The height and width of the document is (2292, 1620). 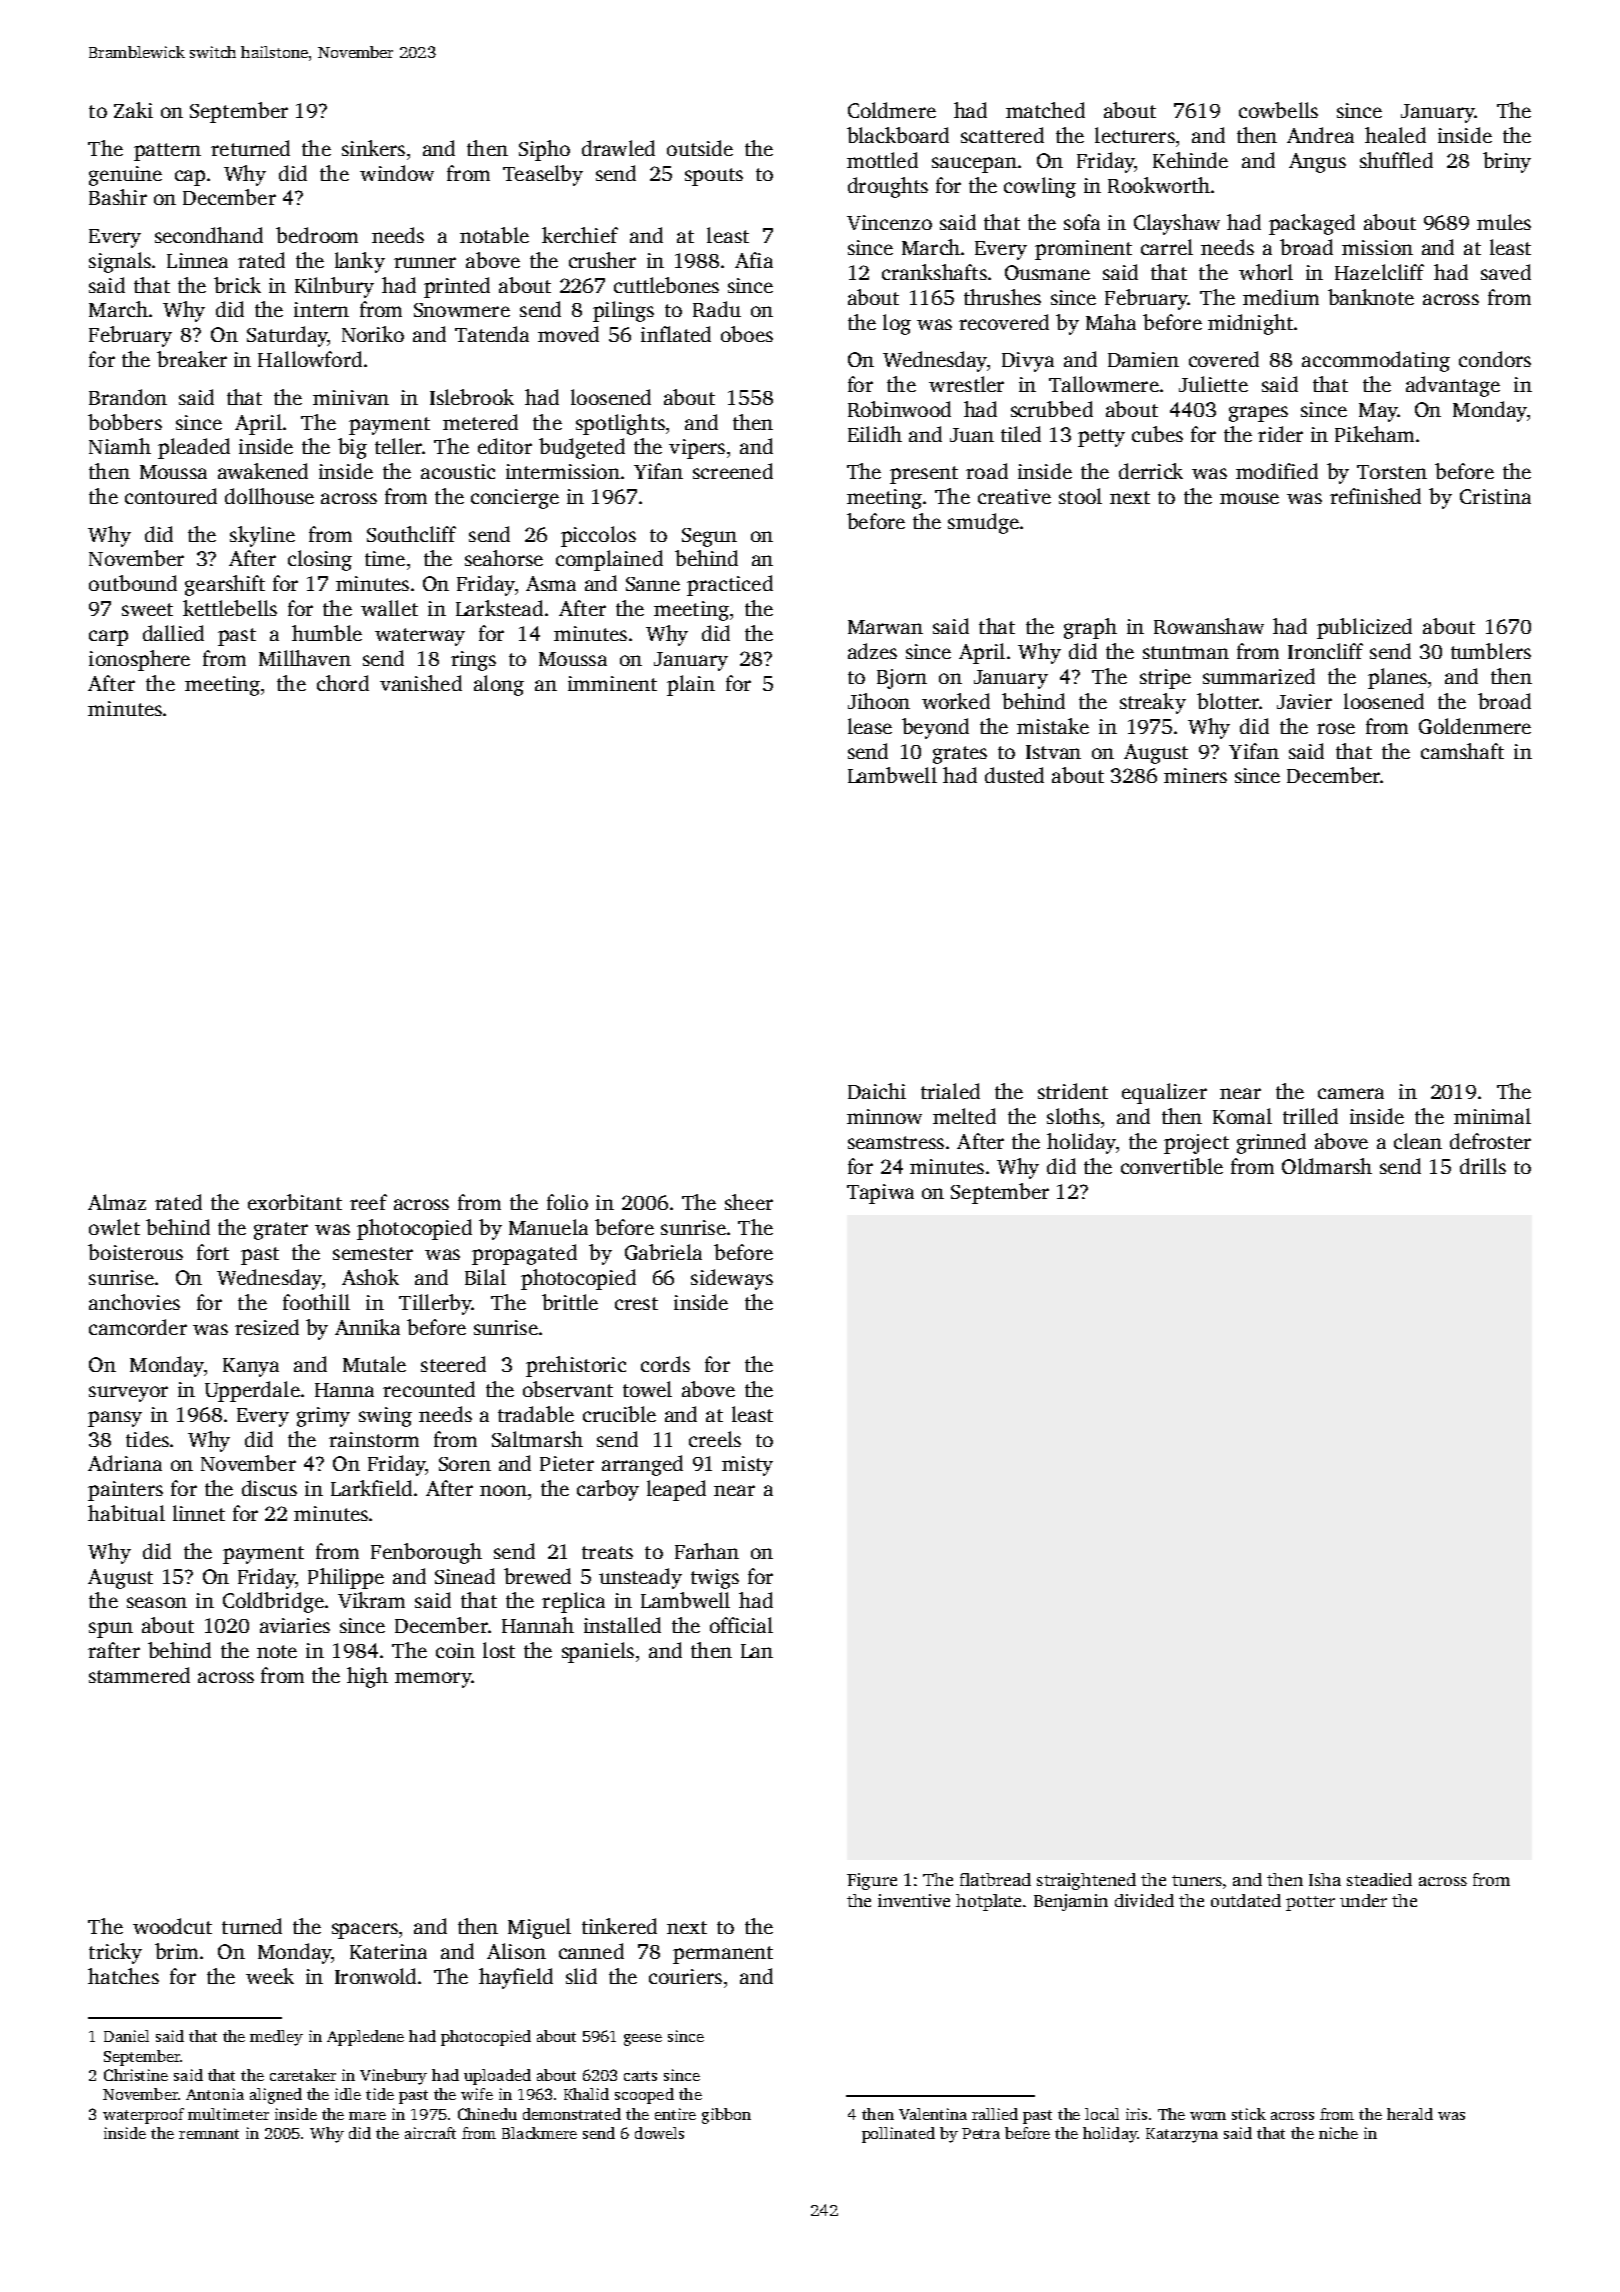 I want to click on hatches, so click(x=123, y=1976).
